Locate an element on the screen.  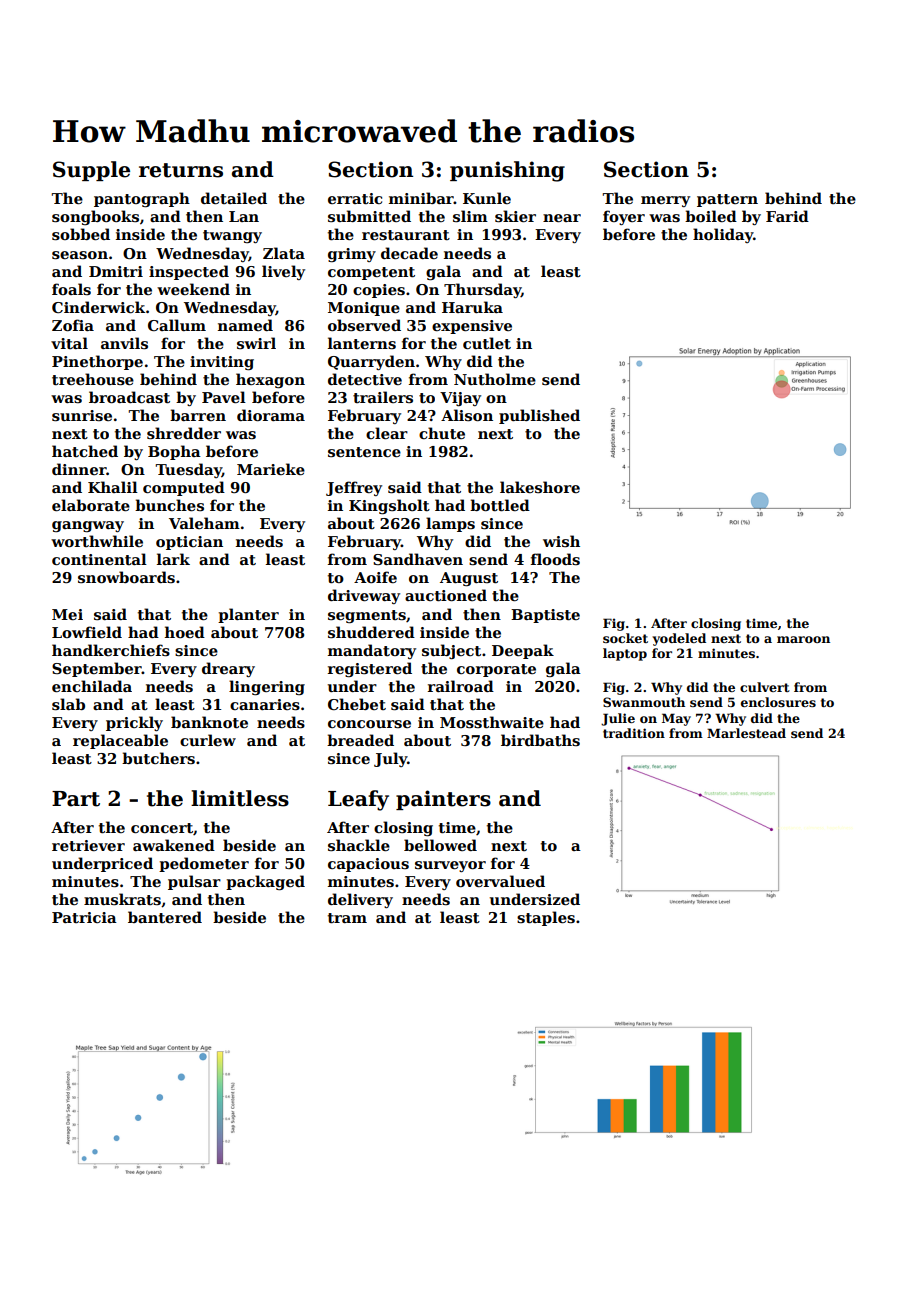
published is located at coordinates (539, 416).
